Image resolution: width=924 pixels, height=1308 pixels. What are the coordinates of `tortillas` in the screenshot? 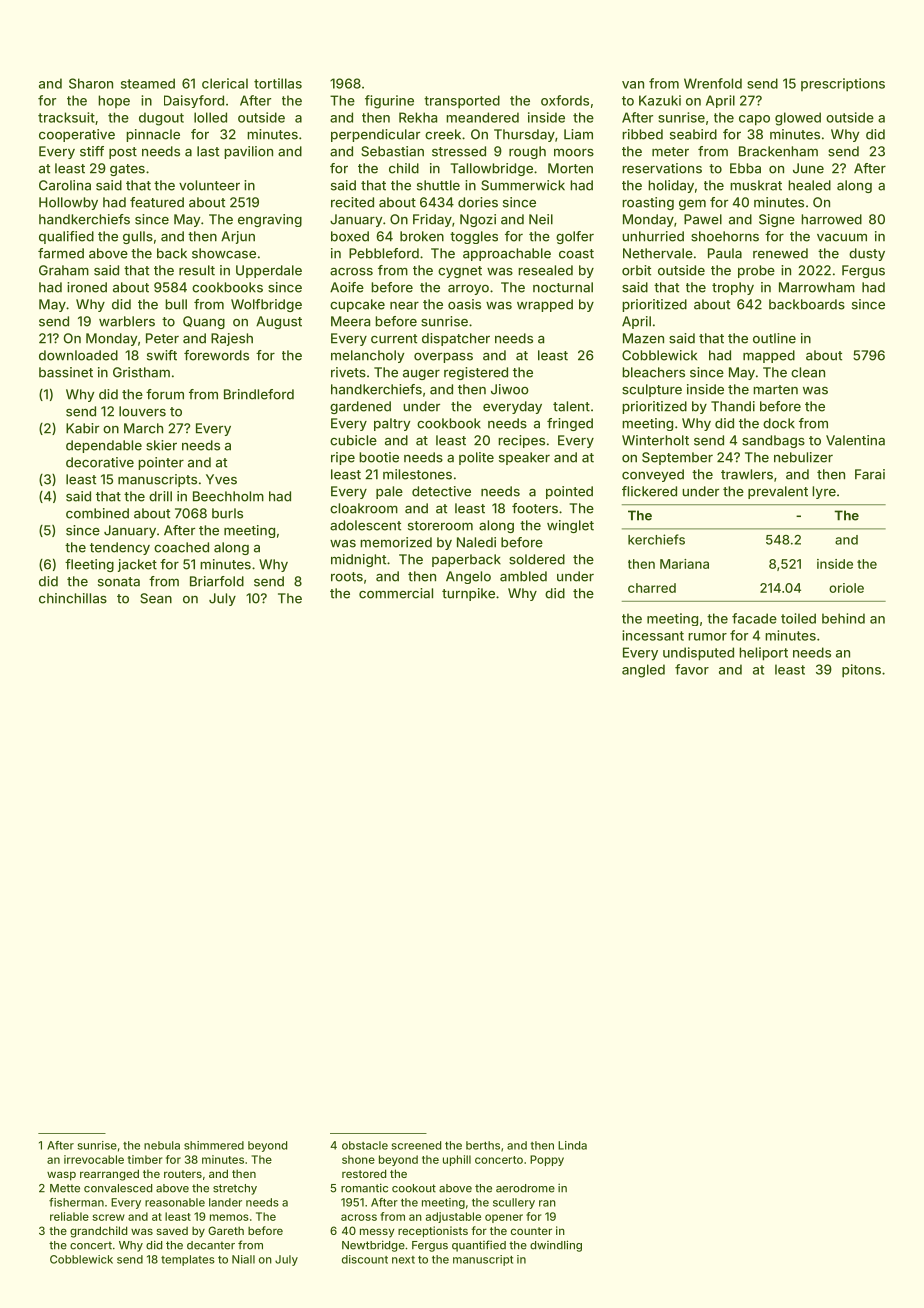 It's located at (278, 83).
